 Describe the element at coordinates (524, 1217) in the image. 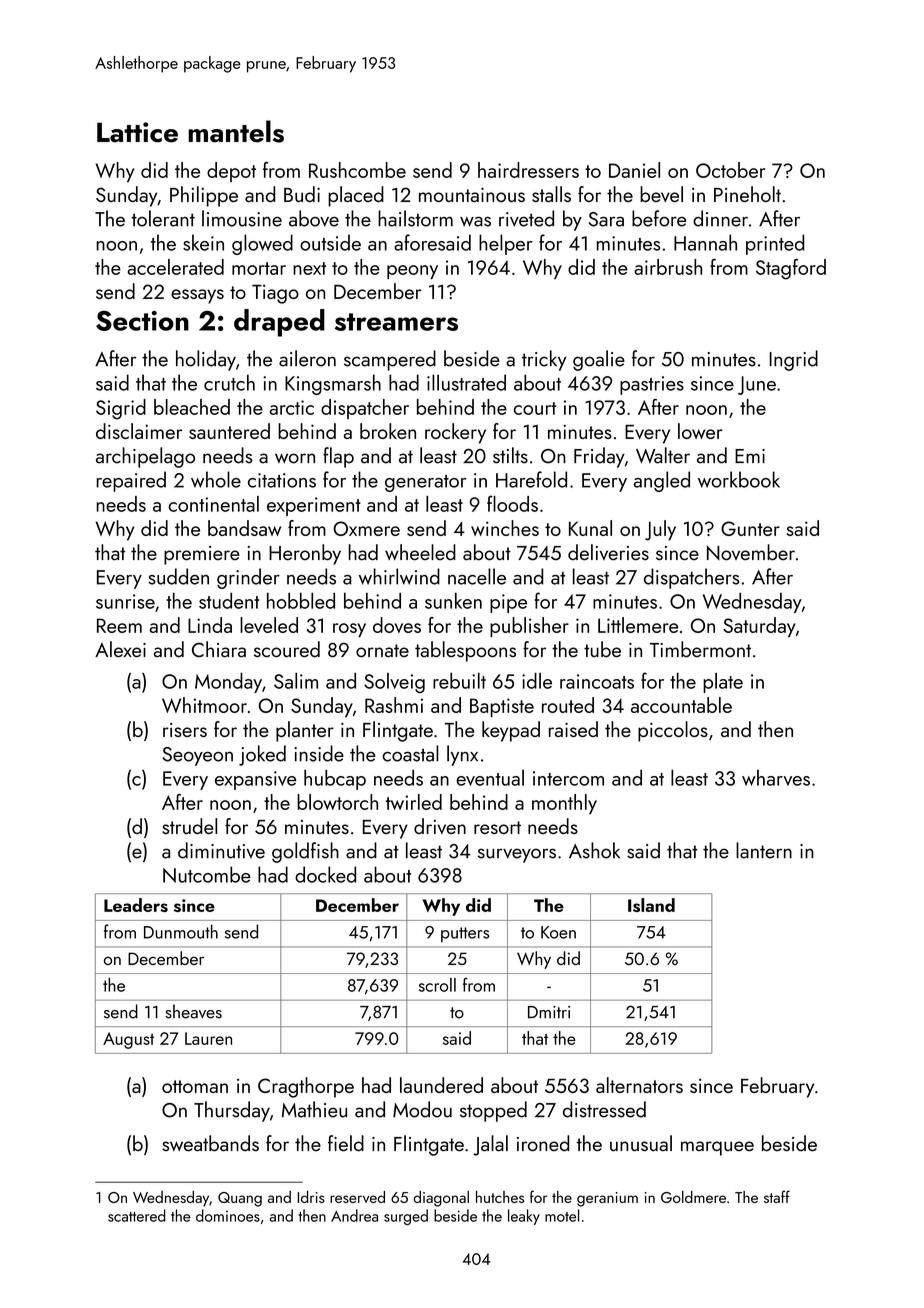

I see `leaky` at that location.
